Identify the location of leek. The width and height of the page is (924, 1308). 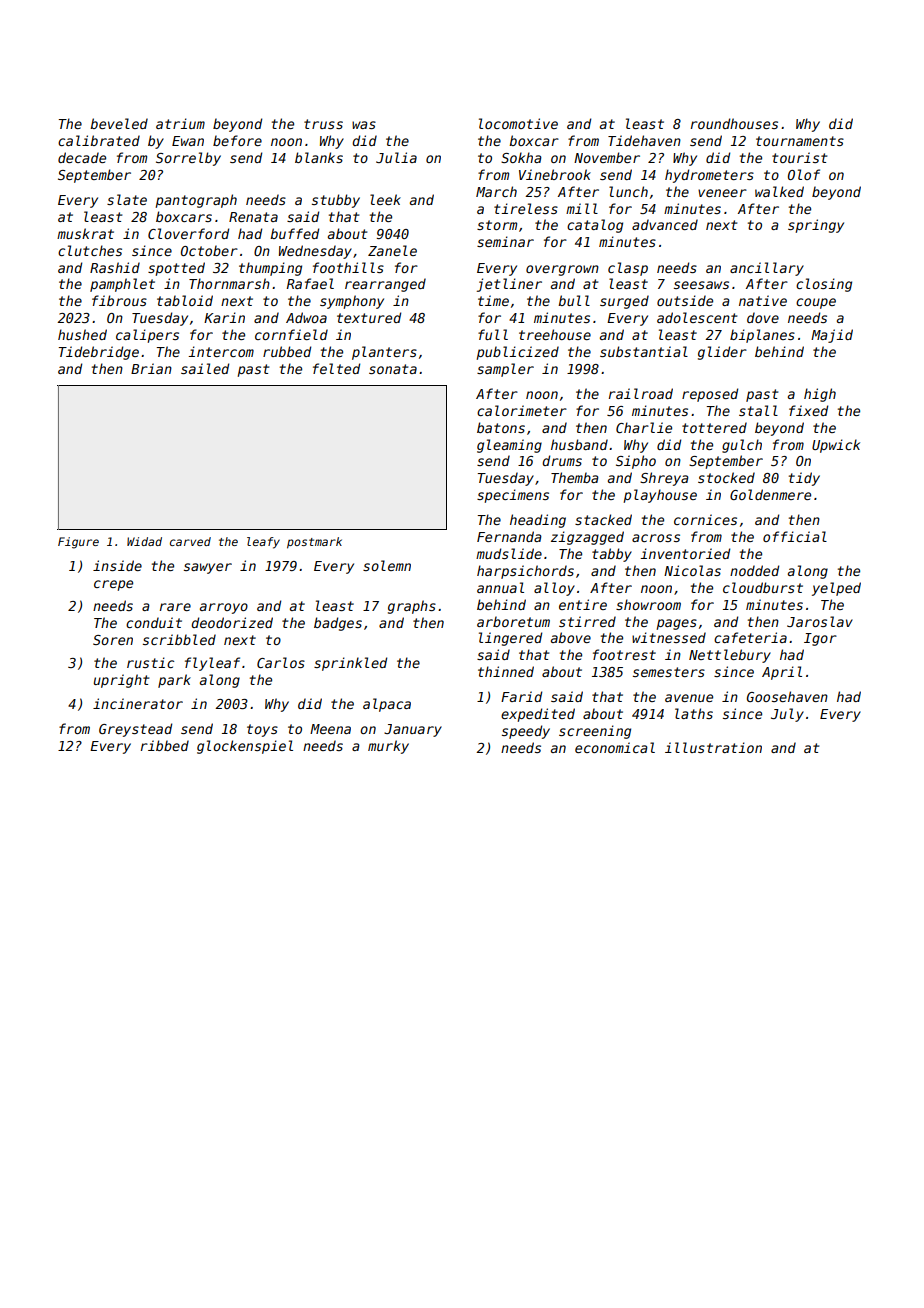
(385, 199).
